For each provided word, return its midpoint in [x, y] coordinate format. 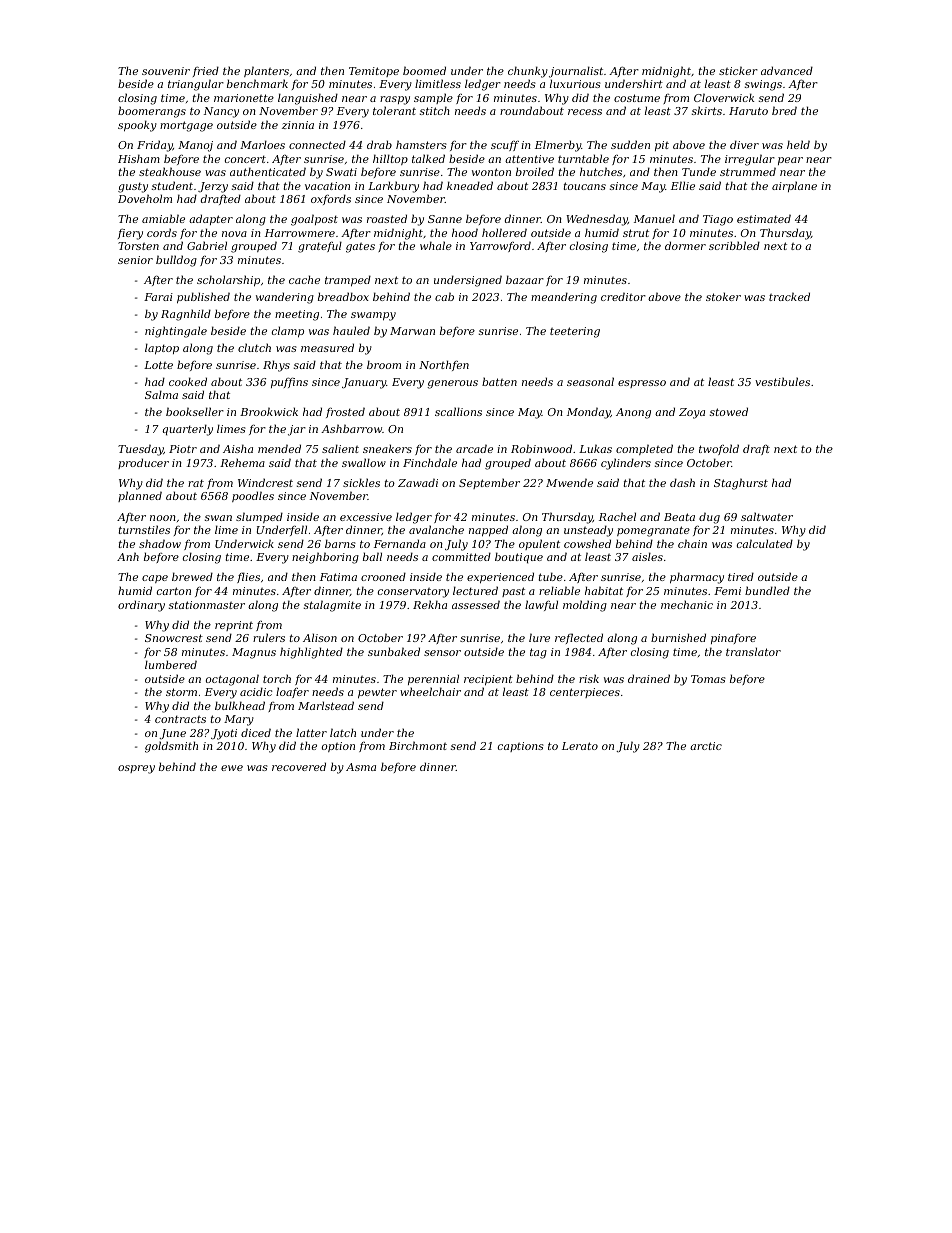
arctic [706, 746]
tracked [789, 296]
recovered [299, 766]
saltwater [767, 516]
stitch [435, 110]
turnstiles [144, 529]
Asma [361, 767]
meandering [564, 298]
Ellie [683, 185]
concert [245, 159]
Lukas [595, 448]
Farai [158, 297]
